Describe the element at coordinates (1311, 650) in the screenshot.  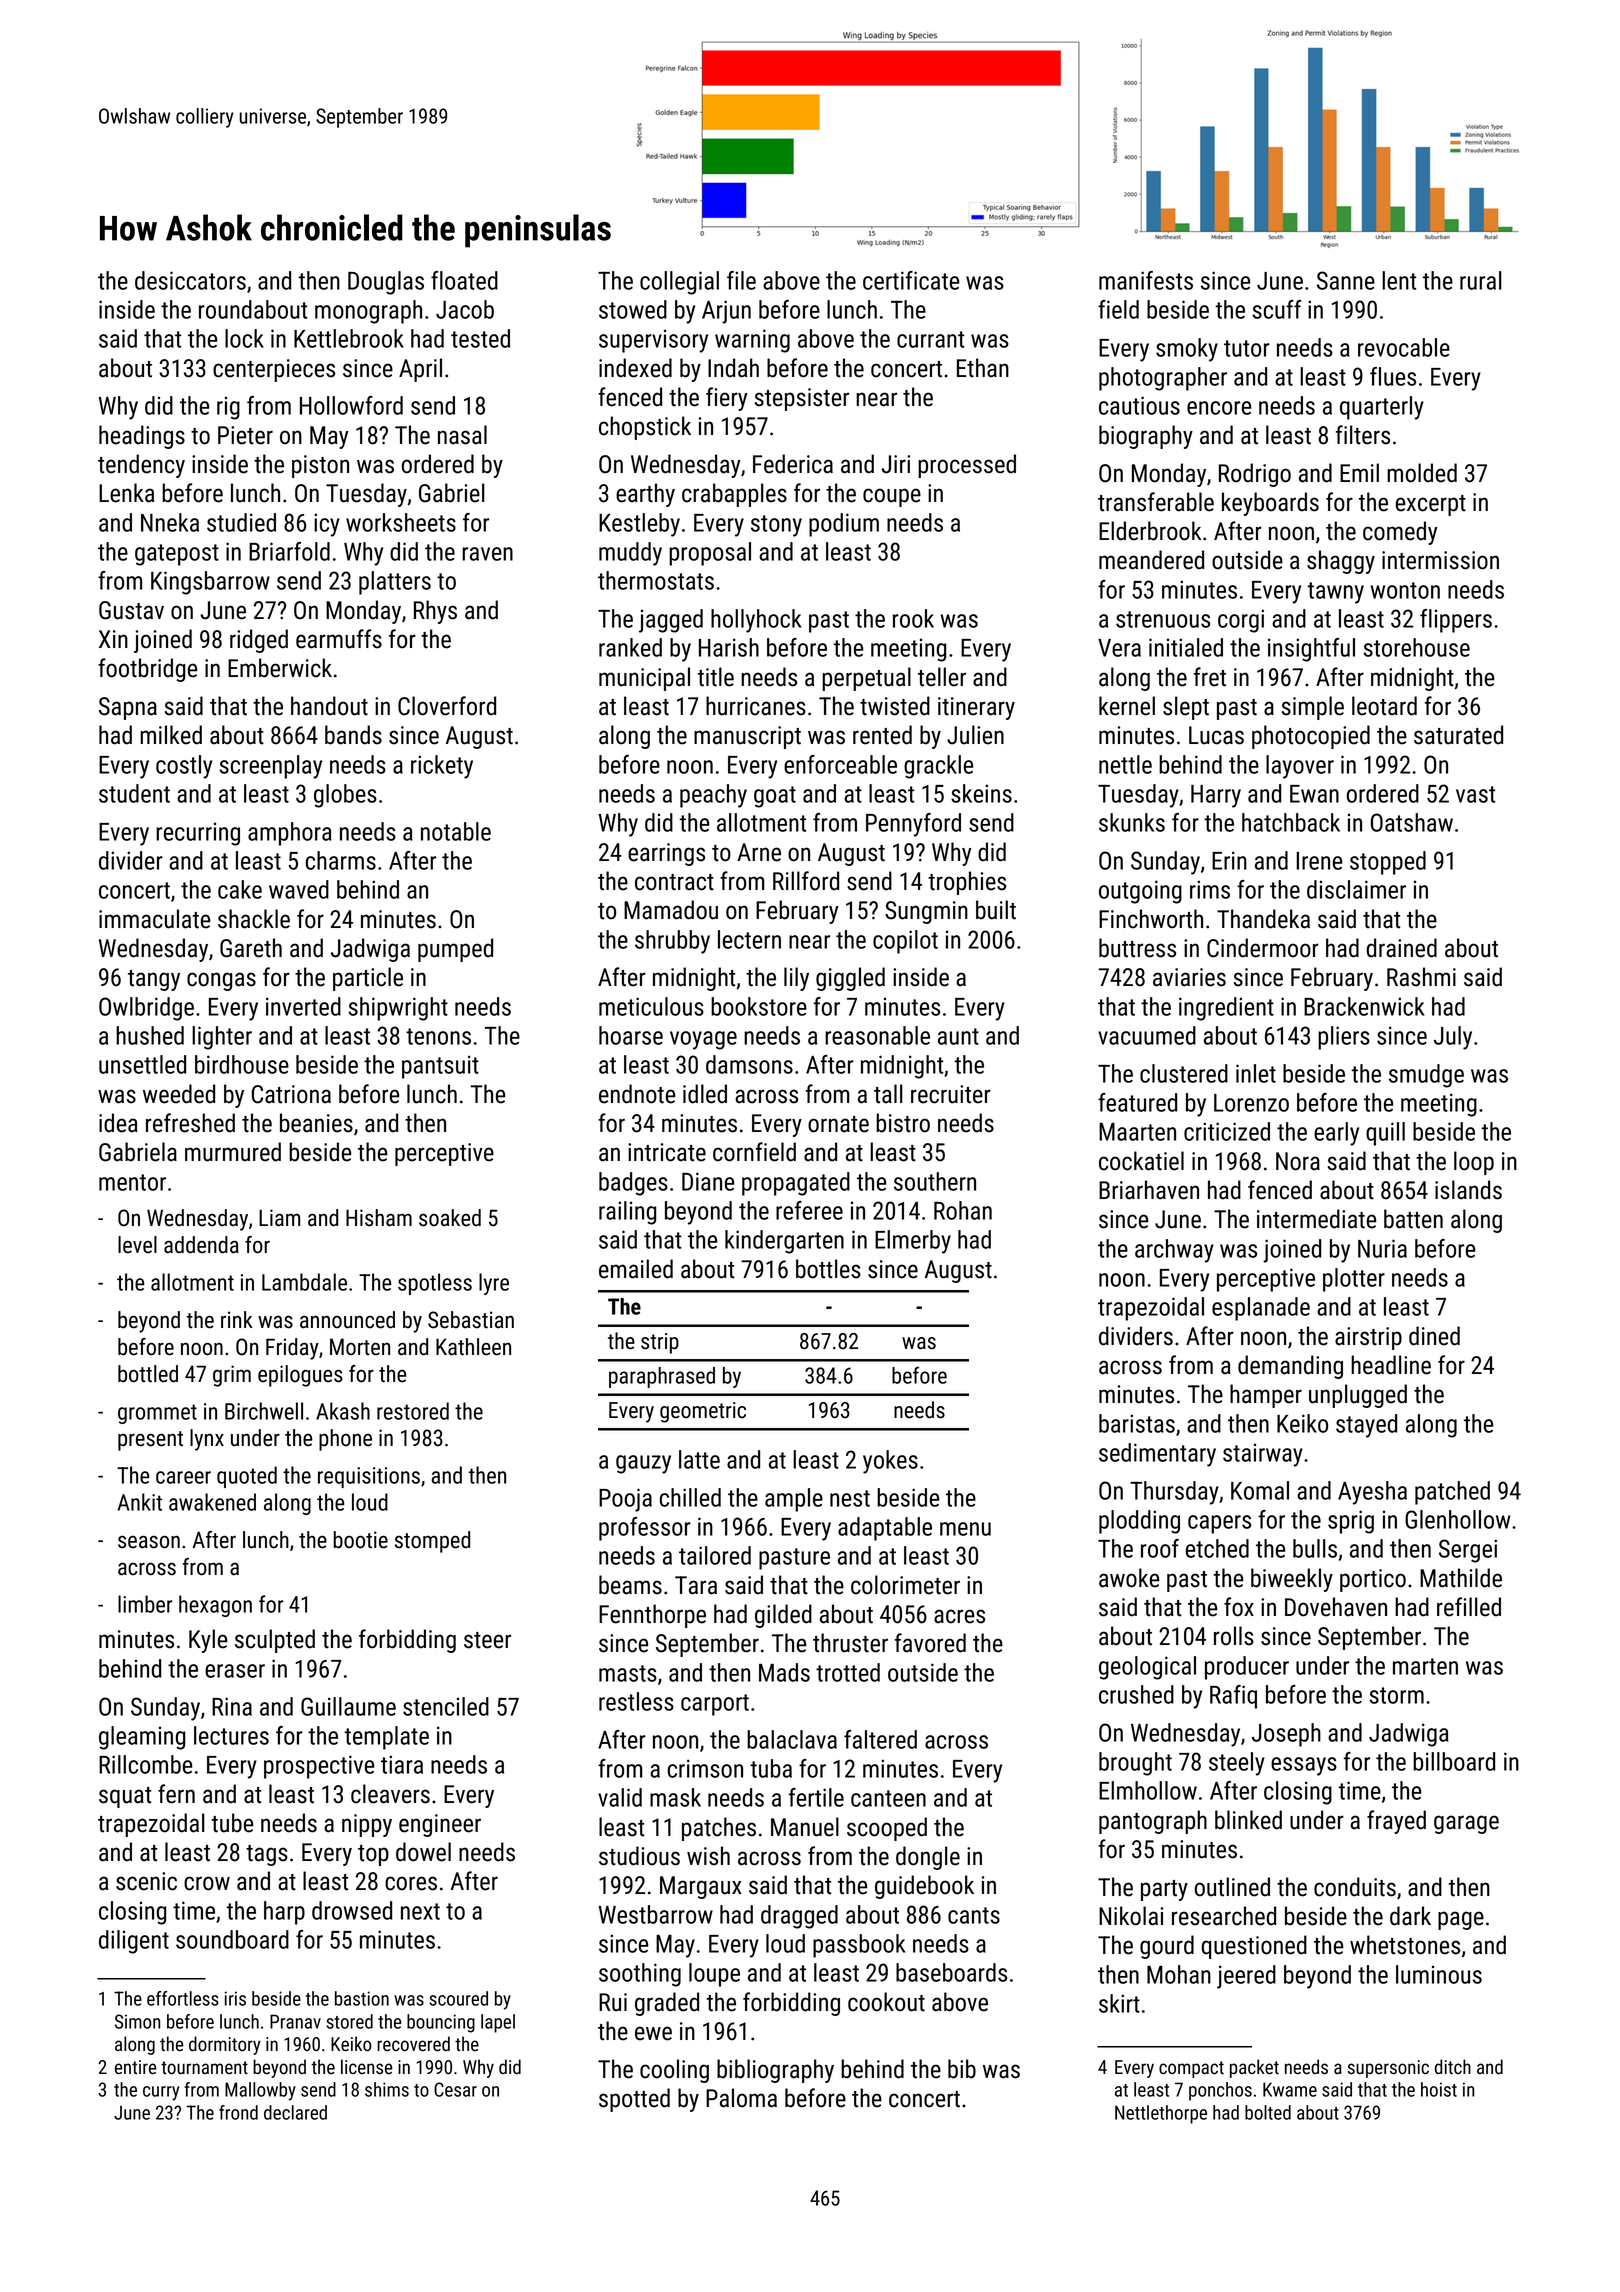
I see `insightful` at that location.
